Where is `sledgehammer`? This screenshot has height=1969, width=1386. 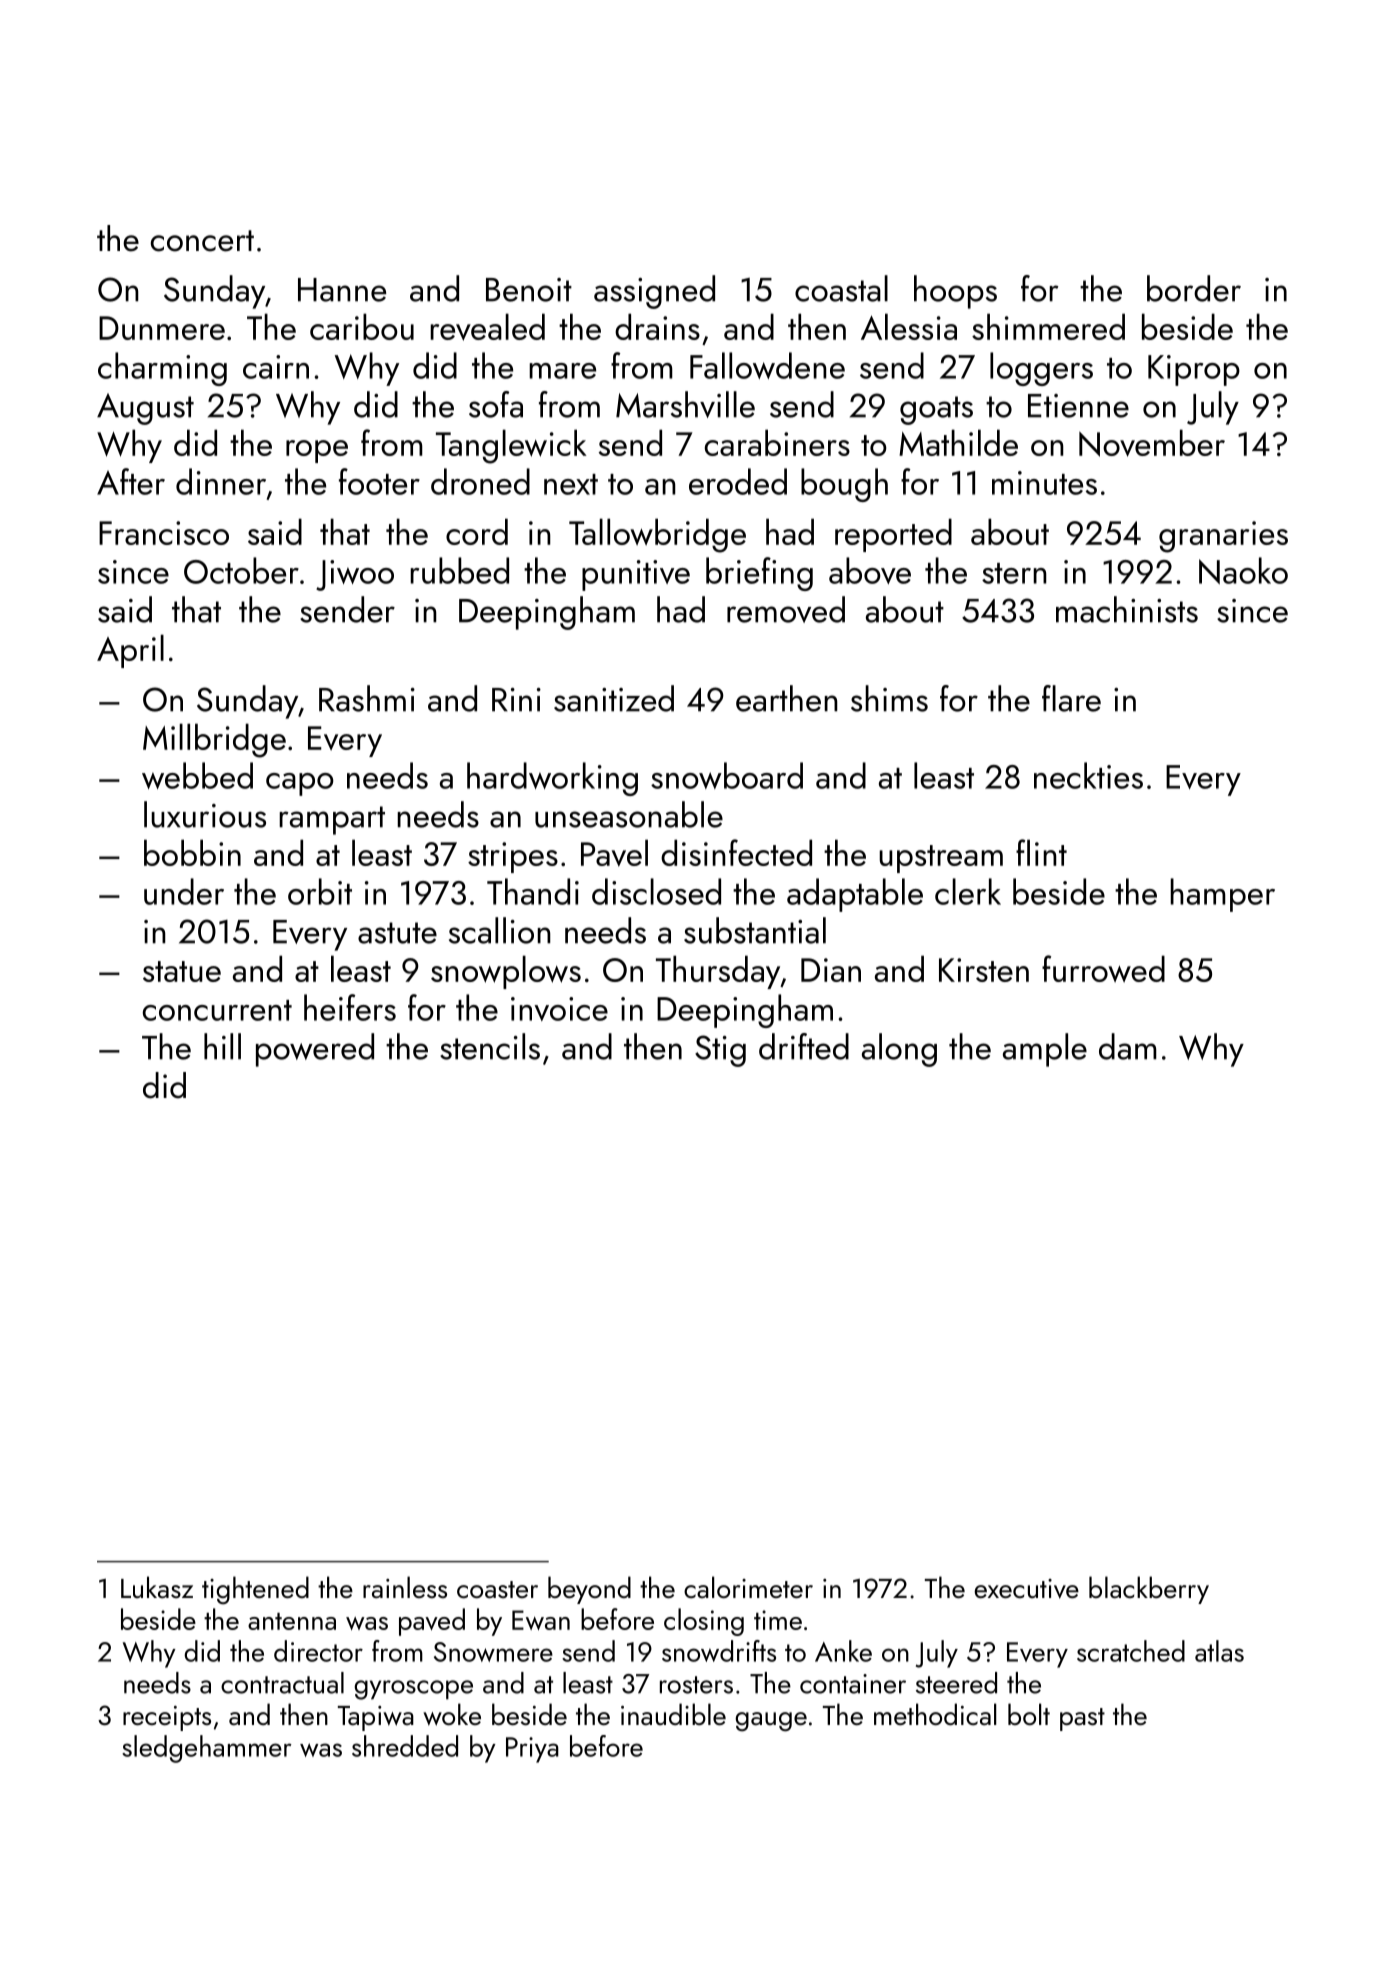 sledgehammer is located at coordinates (207, 1749).
